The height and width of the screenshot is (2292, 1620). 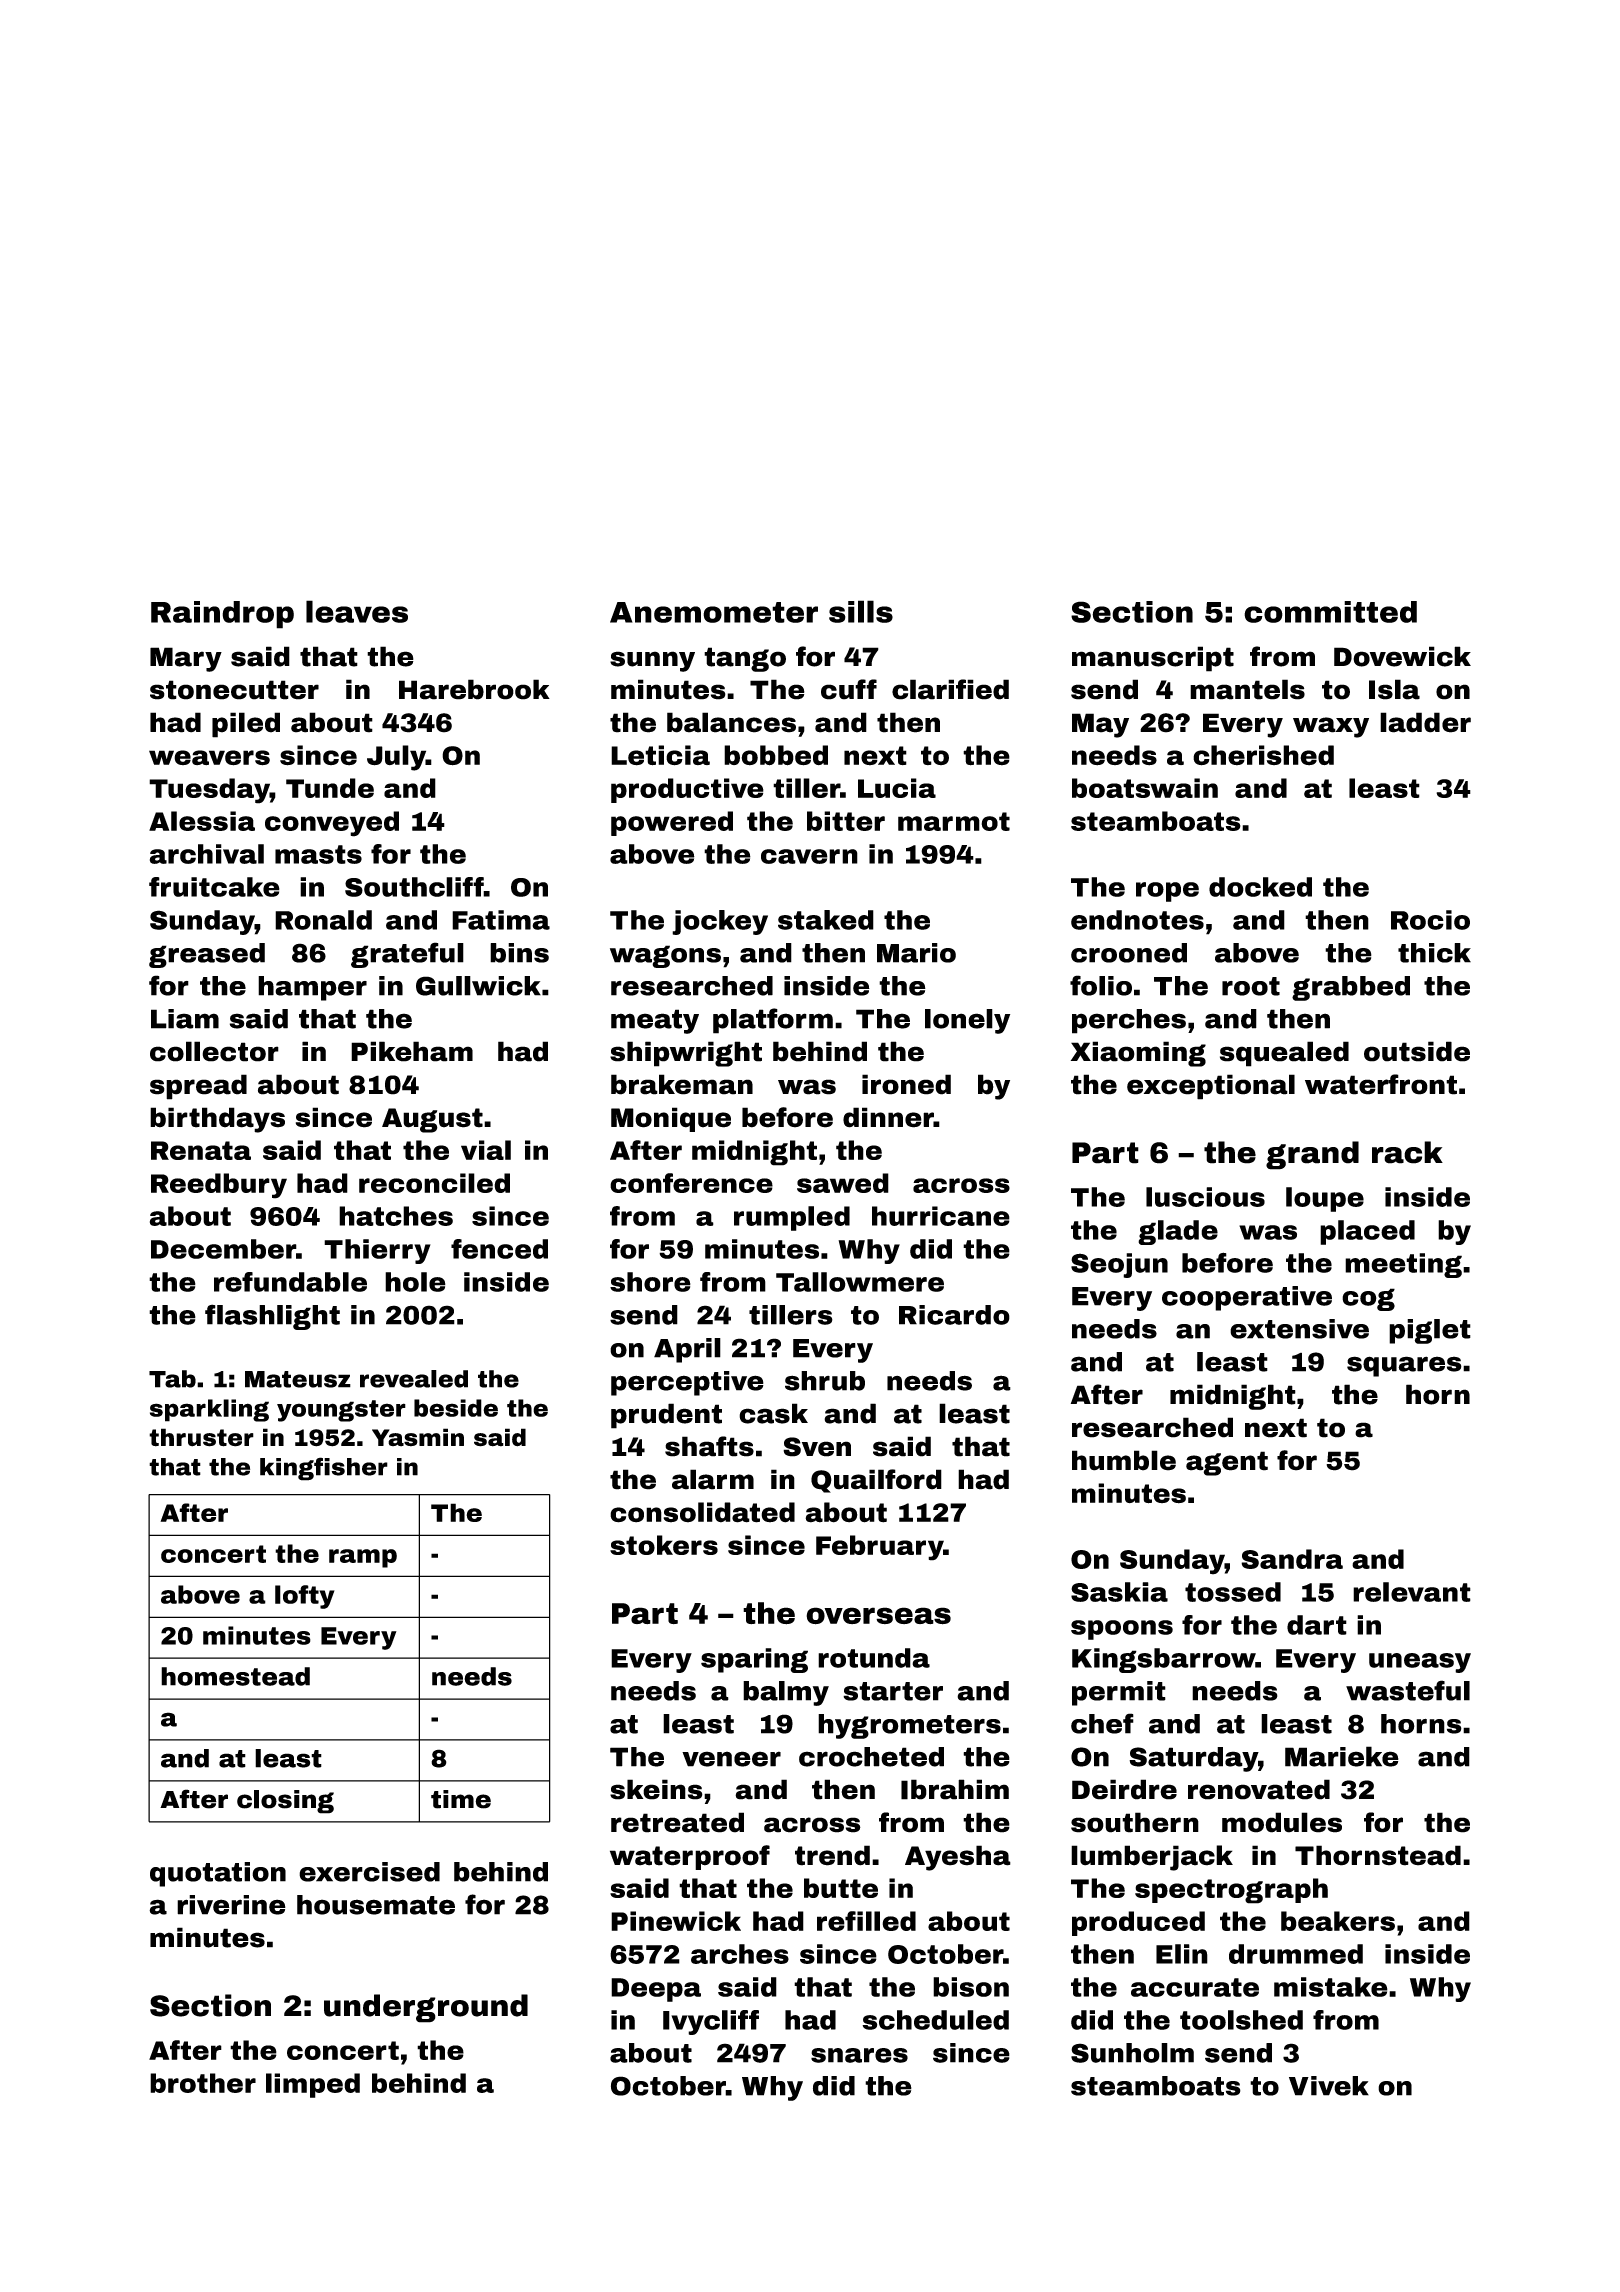 What do you see at coordinates (185, 1019) in the screenshot?
I see `Liam` at bounding box center [185, 1019].
